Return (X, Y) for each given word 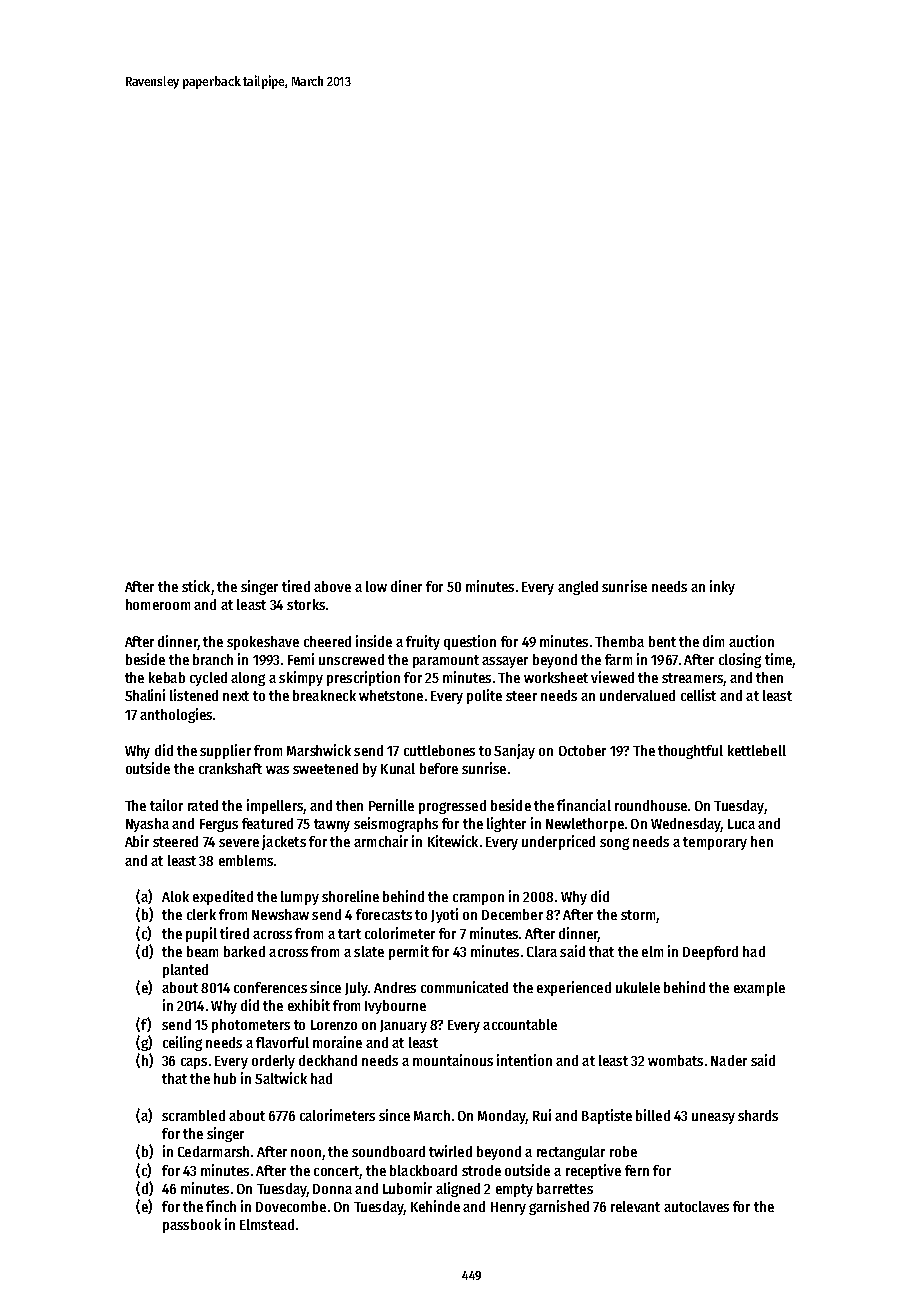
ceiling (182, 1043)
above (332, 586)
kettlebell (757, 750)
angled (578, 588)
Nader (729, 1060)
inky (722, 587)
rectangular (571, 1153)
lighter (506, 824)
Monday (502, 1117)
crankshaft (230, 768)
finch (221, 1206)
